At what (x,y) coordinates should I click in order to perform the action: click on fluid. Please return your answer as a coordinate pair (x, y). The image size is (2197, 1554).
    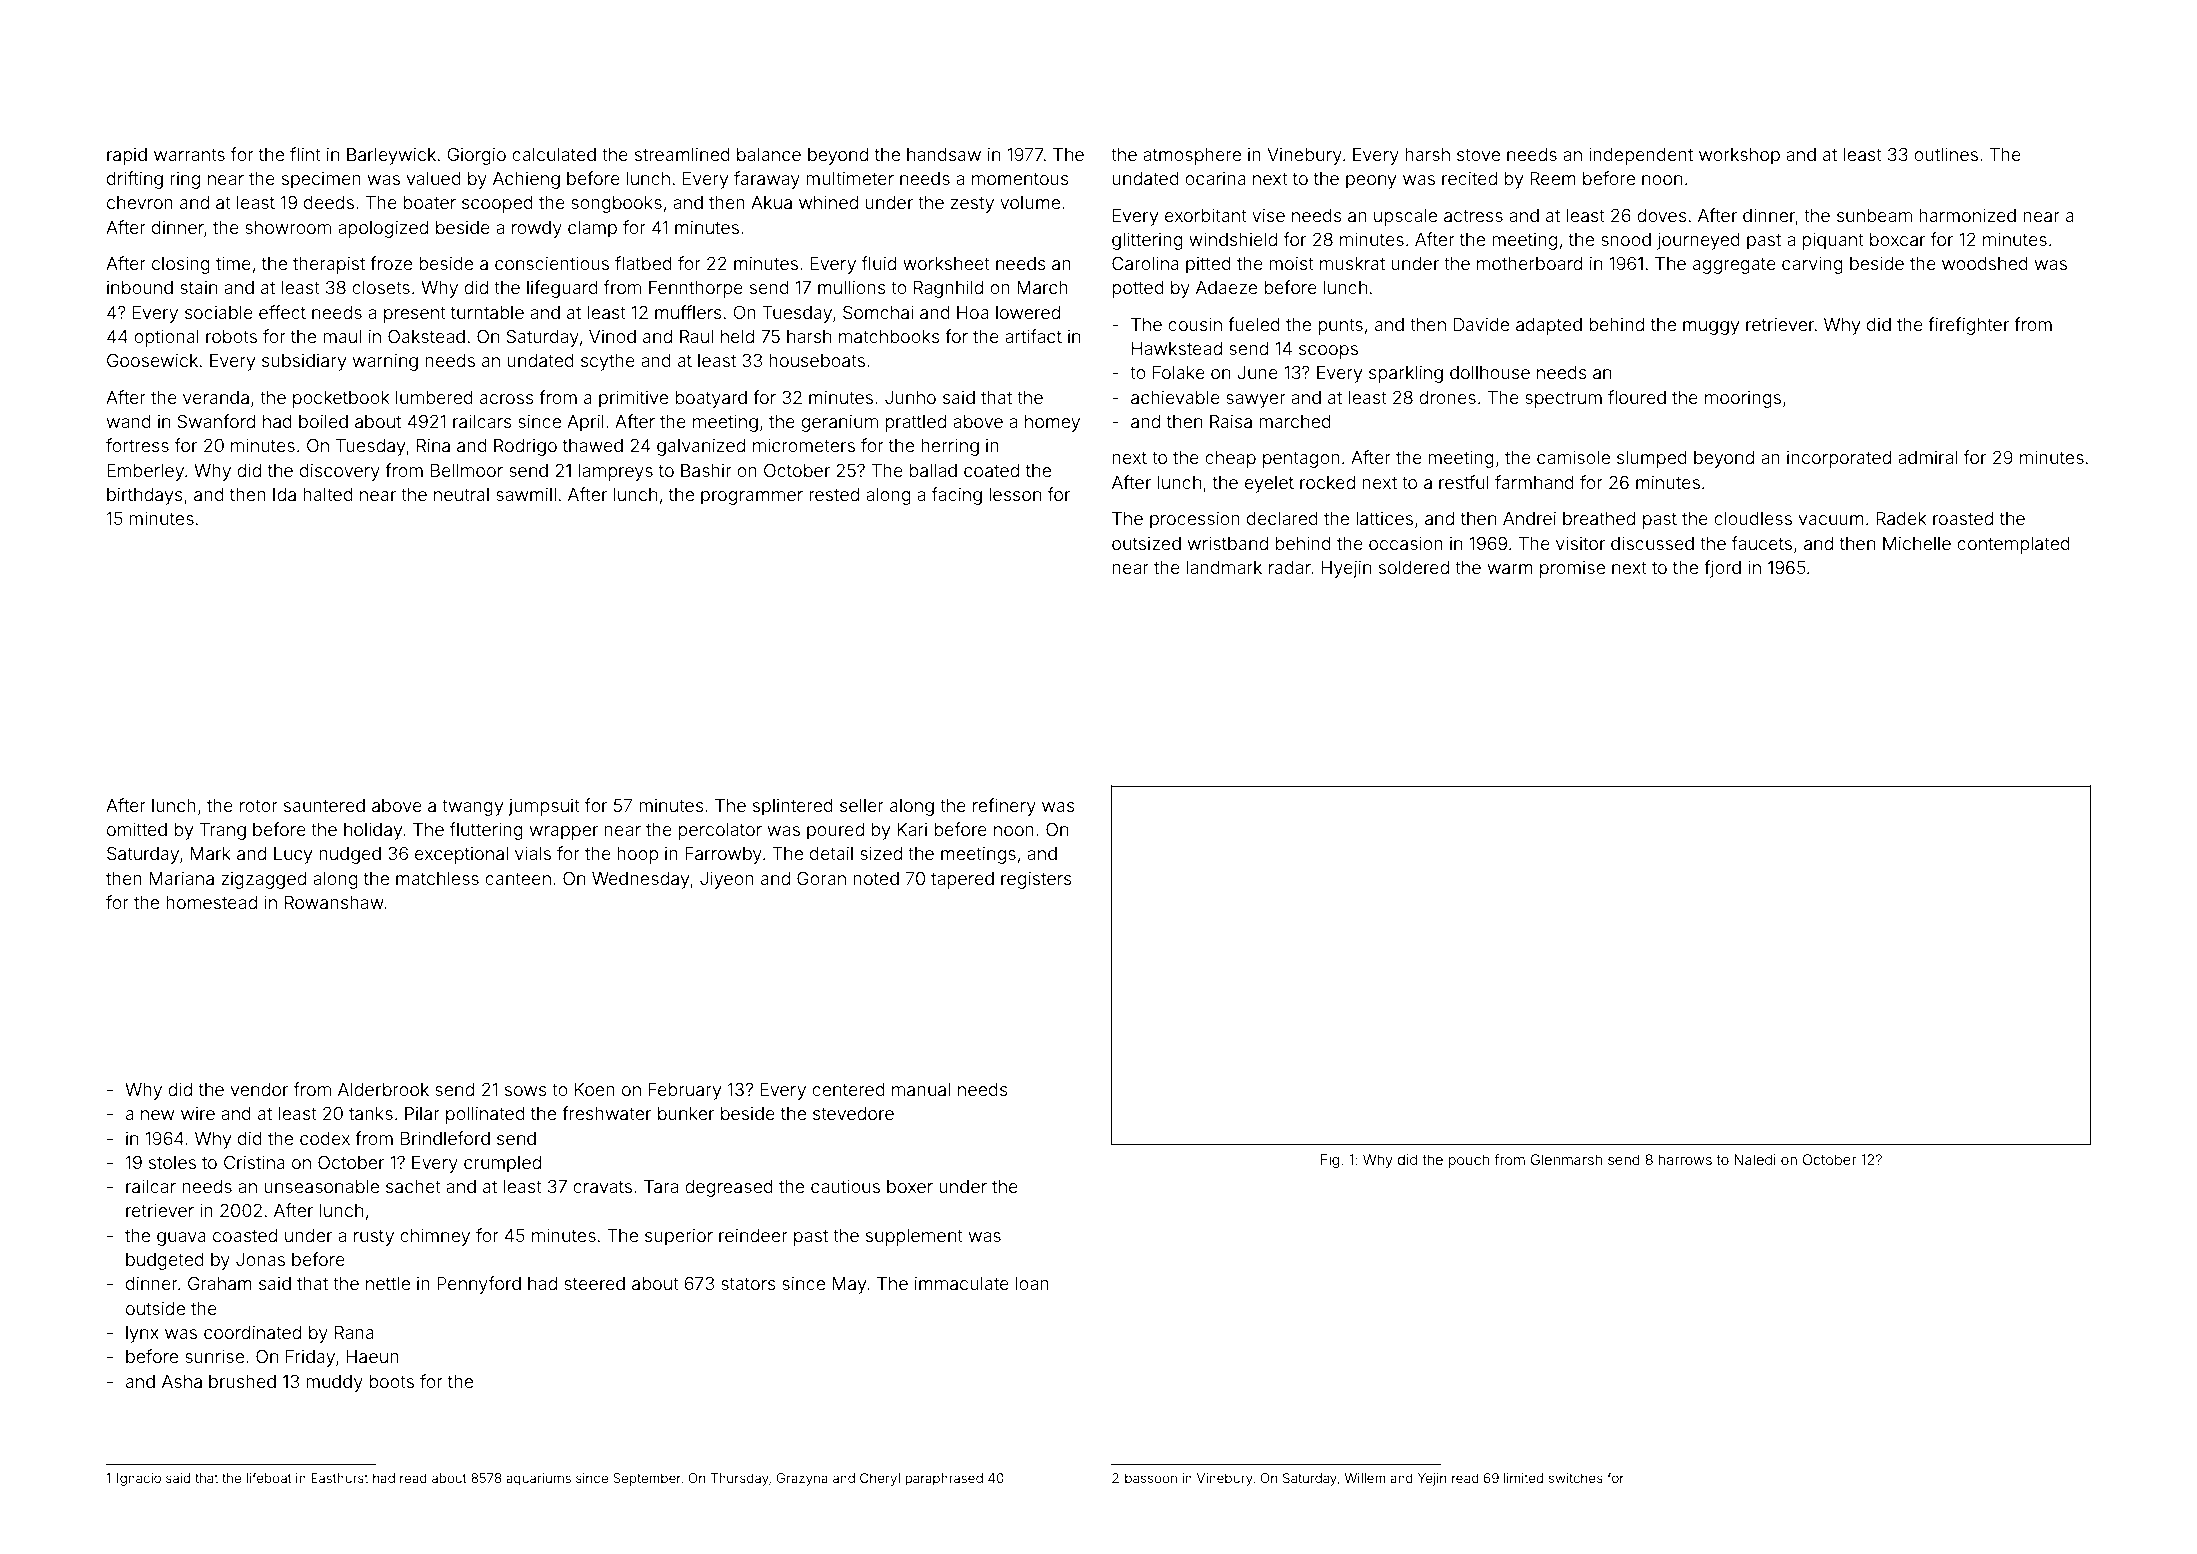
    Looking at the image, I should click on (879, 263).
